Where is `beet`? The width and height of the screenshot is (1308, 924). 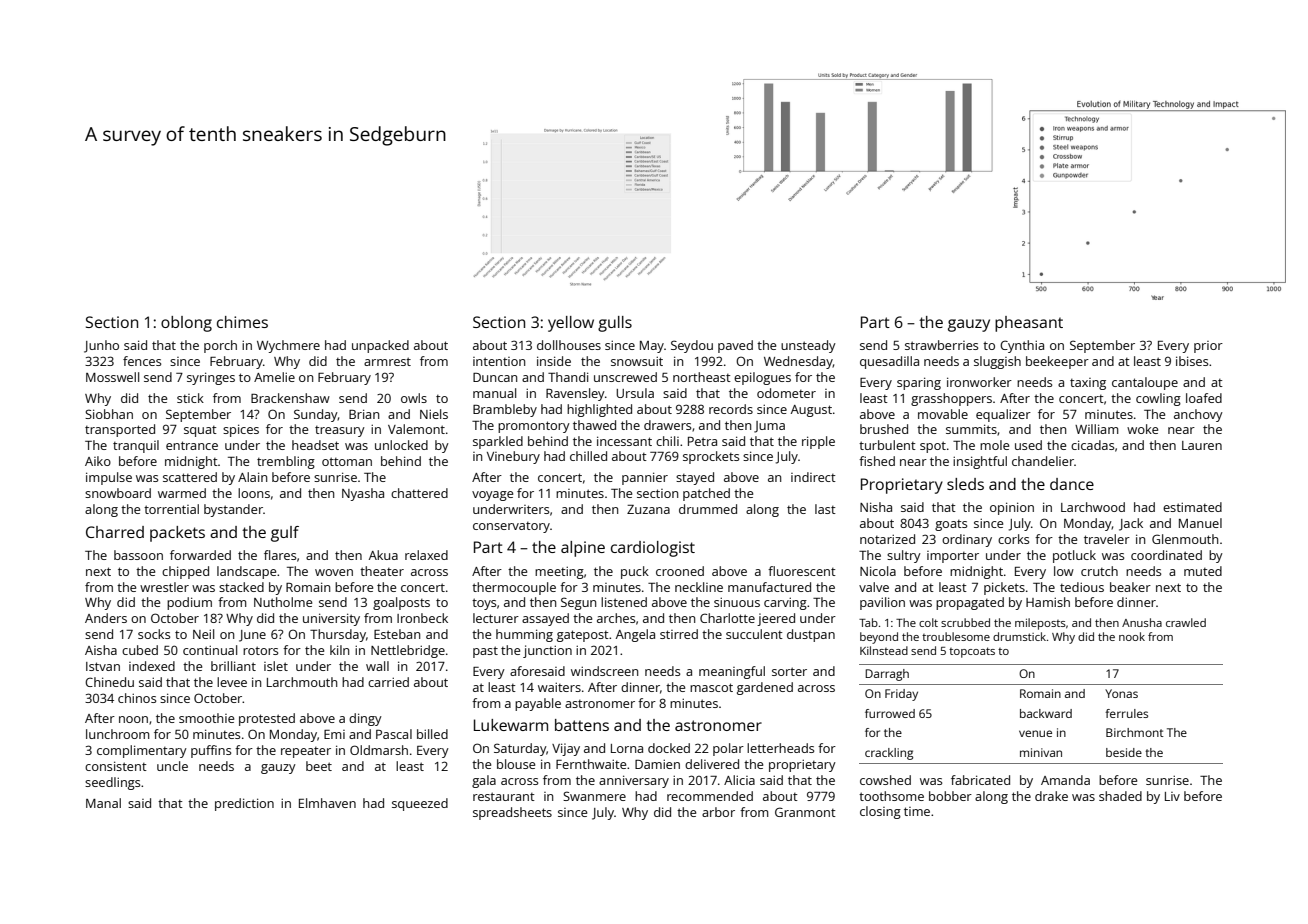
beet is located at coordinates (319, 766).
